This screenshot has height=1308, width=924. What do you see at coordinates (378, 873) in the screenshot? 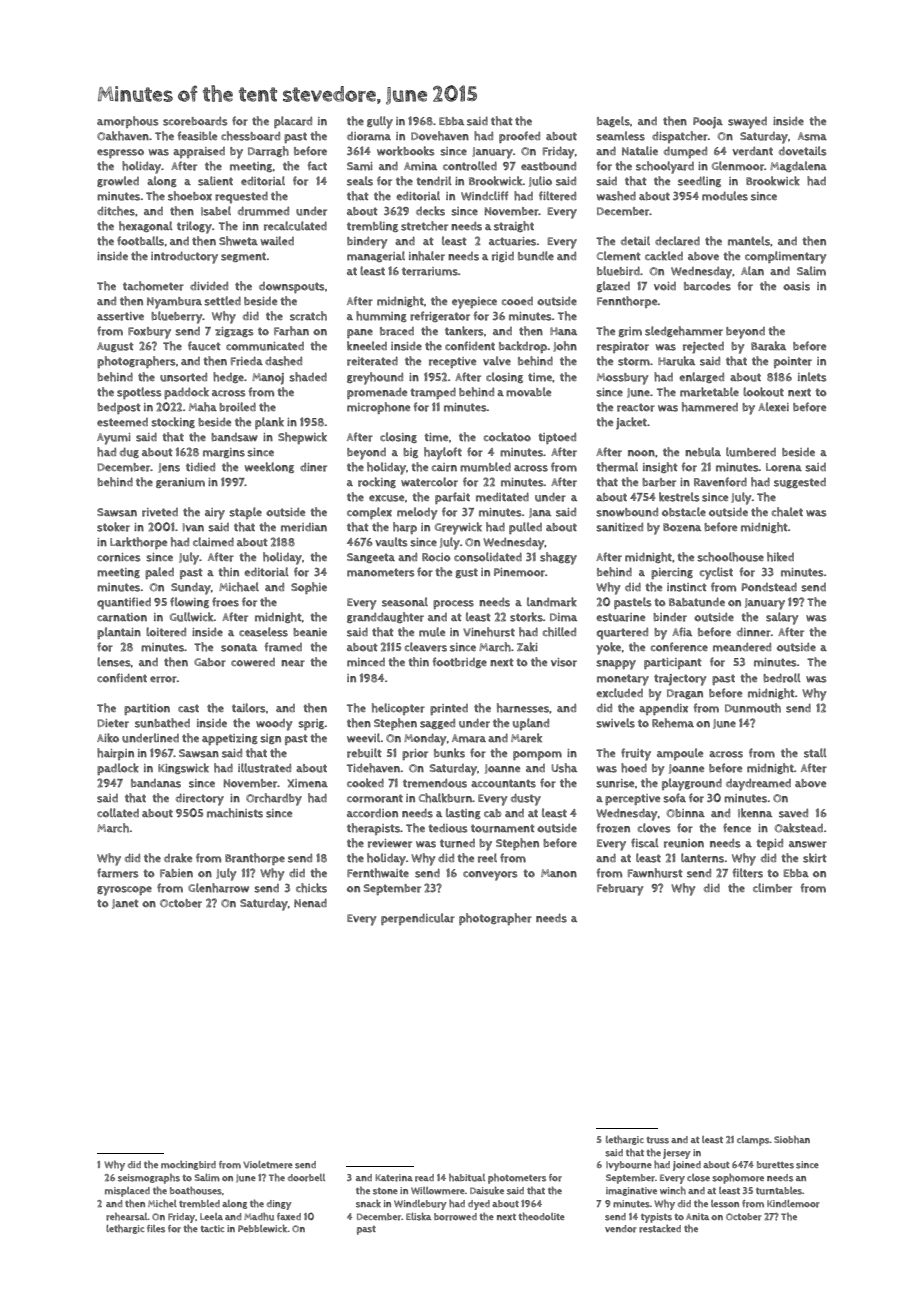
I see `Fernthwaite` at bounding box center [378, 873].
